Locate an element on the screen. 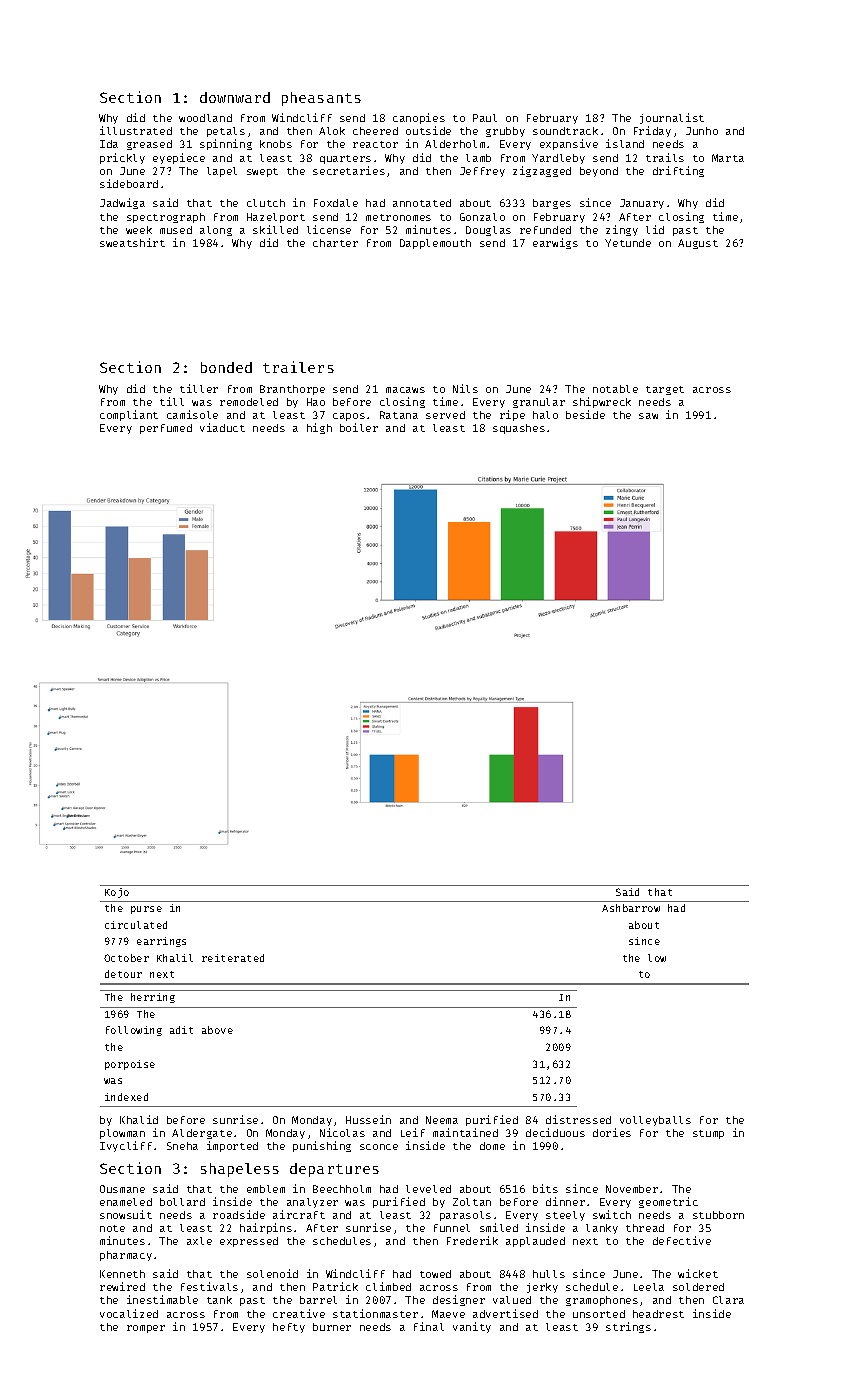 The width and height of the screenshot is (849, 1400). sweatshirt is located at coordinates (132, 242).
